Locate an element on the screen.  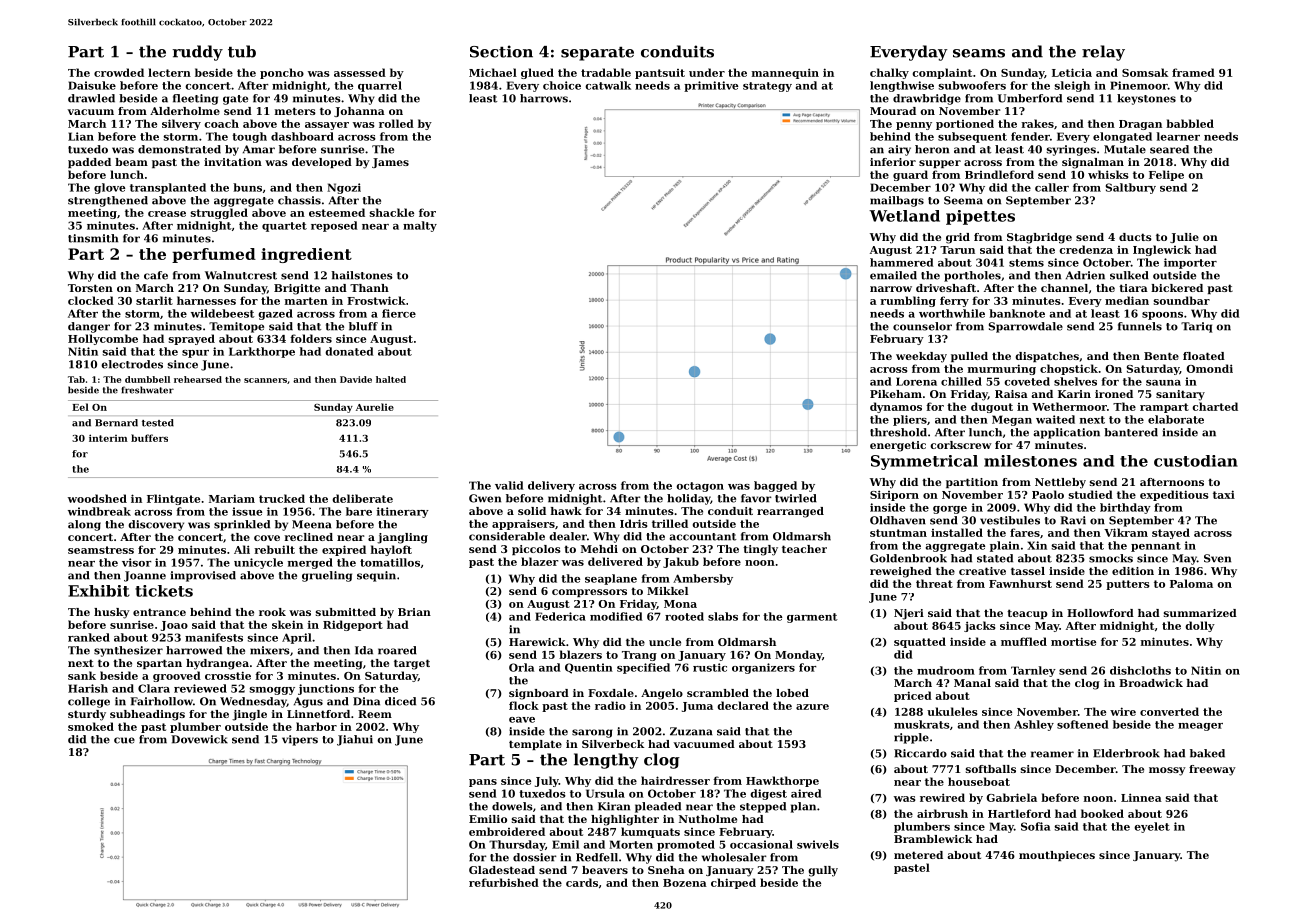
smoked is located at coordinates (91, 726).
